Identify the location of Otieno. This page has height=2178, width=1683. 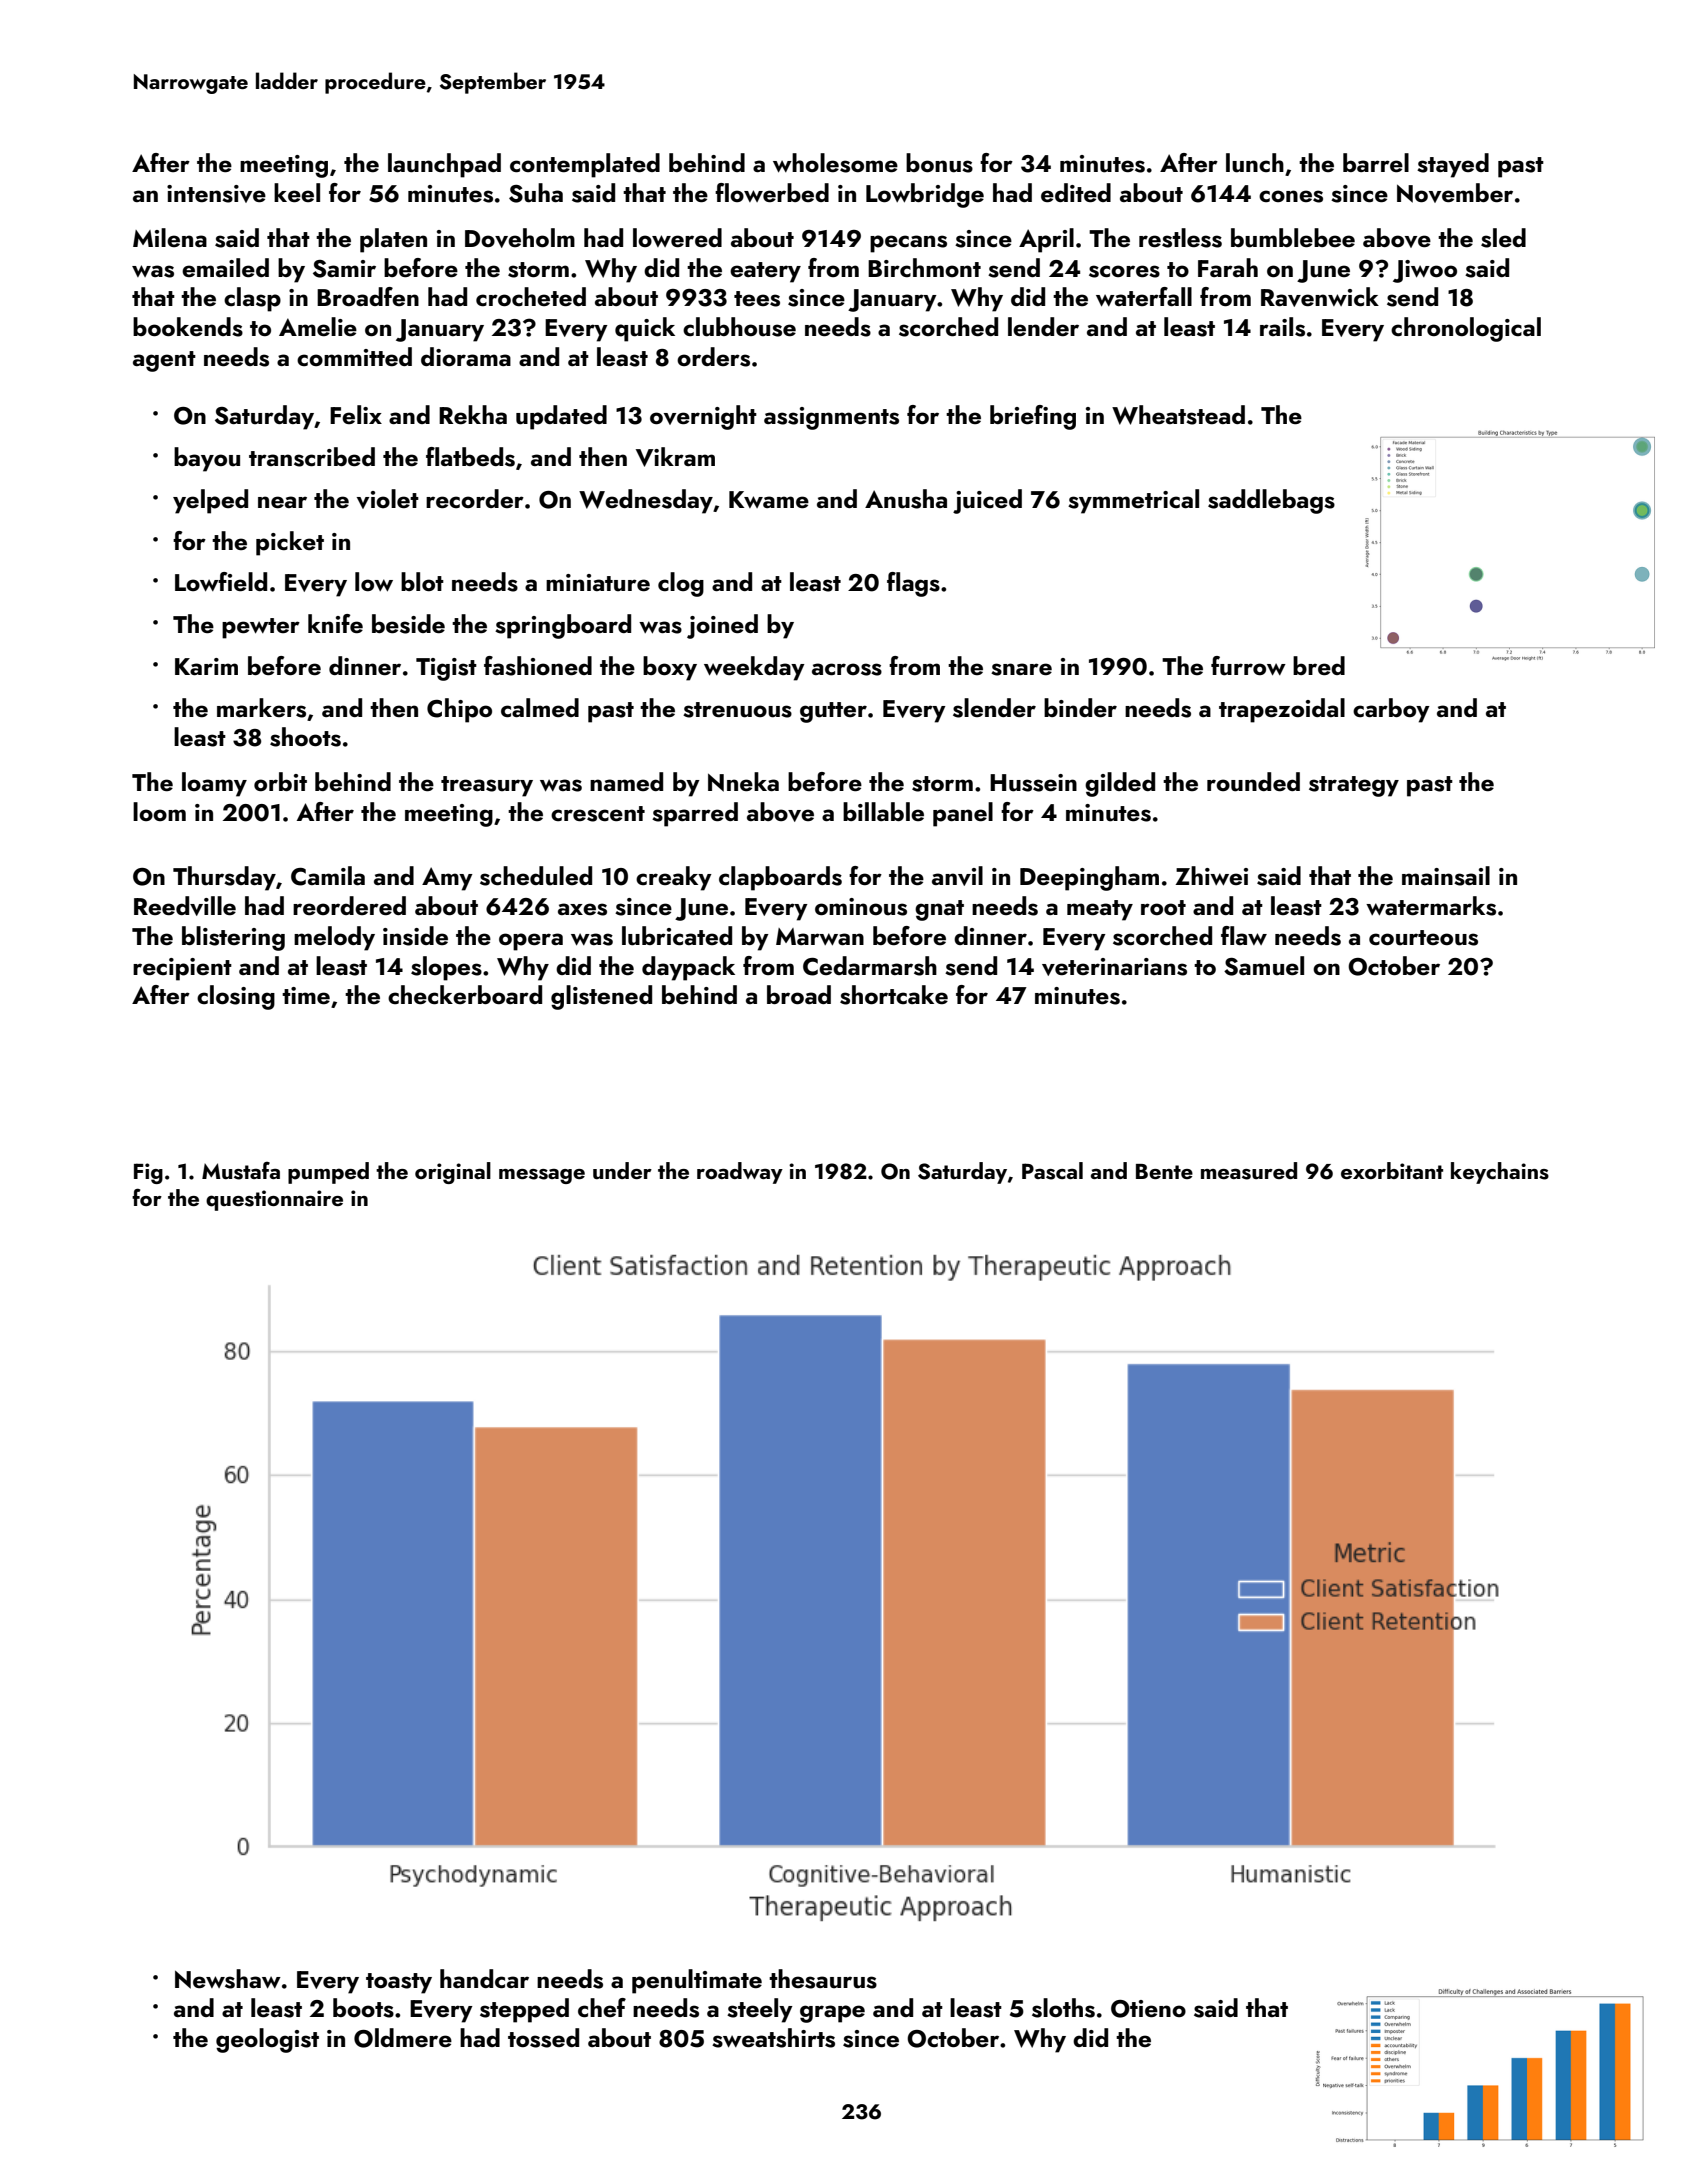
(1148, 2009).
